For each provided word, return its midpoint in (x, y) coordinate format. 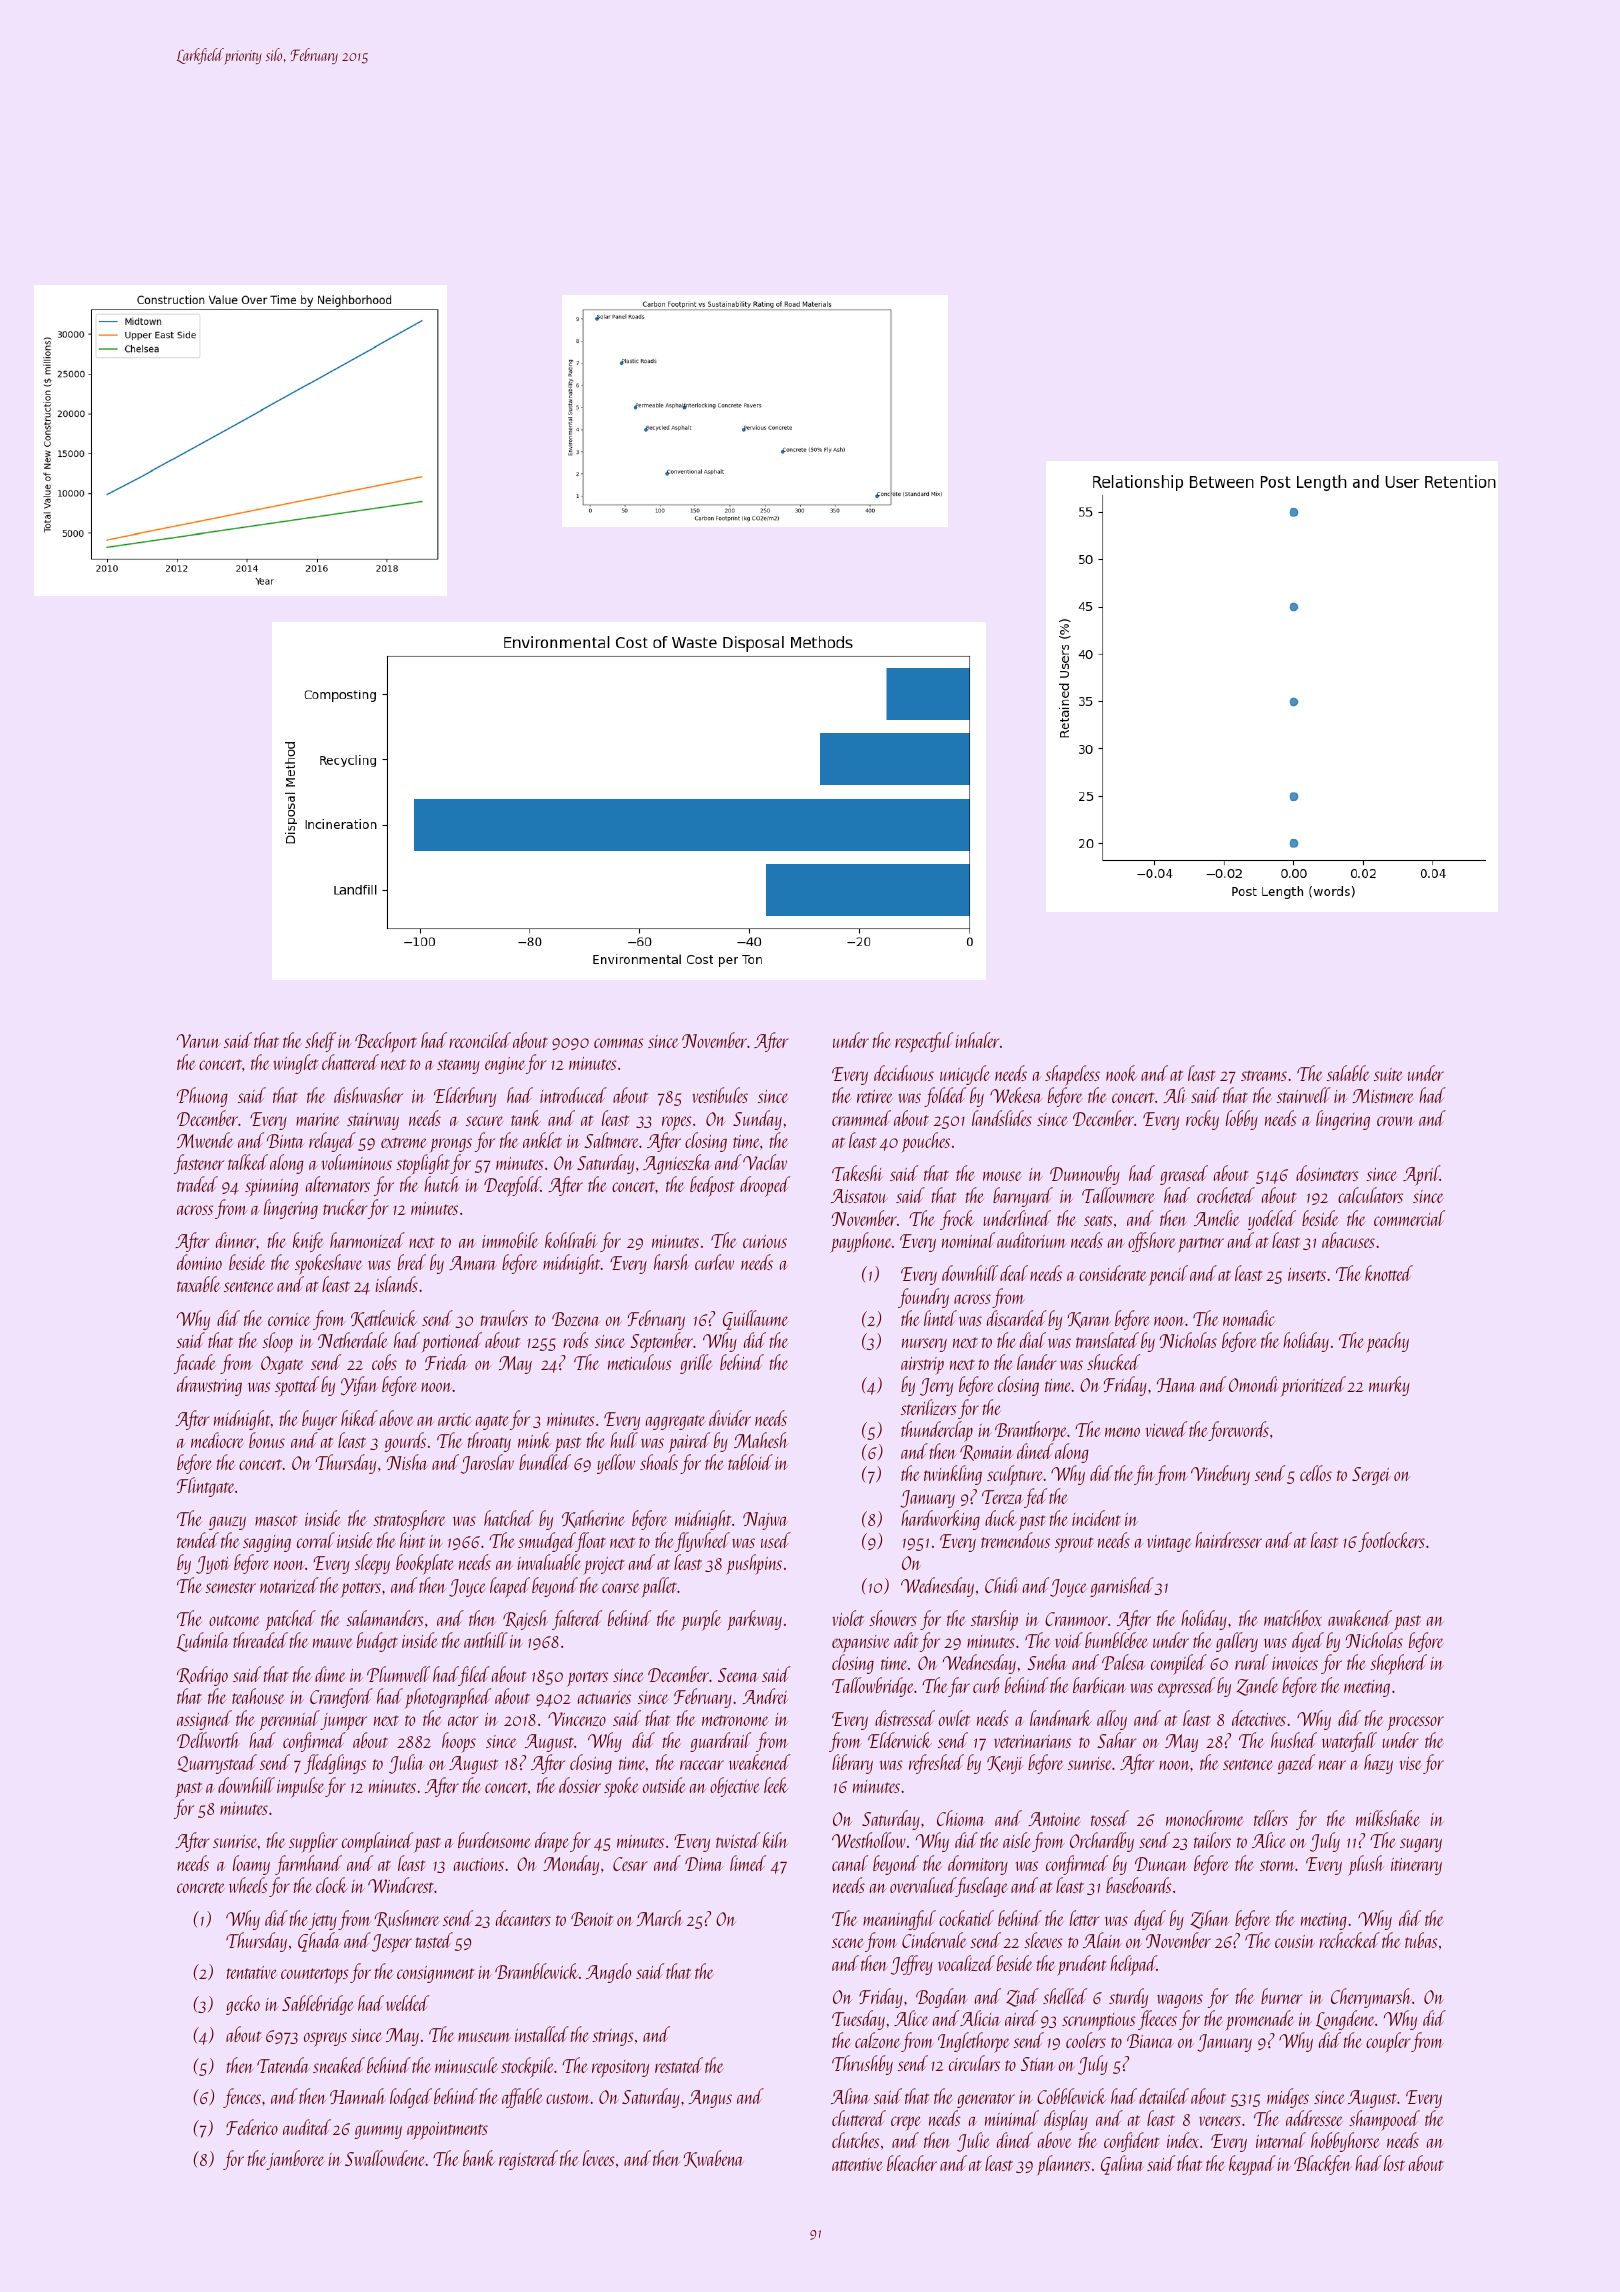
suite (1388, 1074)
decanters (523, 1918)
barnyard (1023, 1197)
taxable (198, 1284)
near (1332, 1765)
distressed (905, 1718)
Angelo (608, 1973)
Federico (252, 2127)
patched (290, 1620)
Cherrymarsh (1371, 1998)
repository (620, 2068)
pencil (1168, 1275)
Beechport (386, 1042)
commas (618, 1043)
